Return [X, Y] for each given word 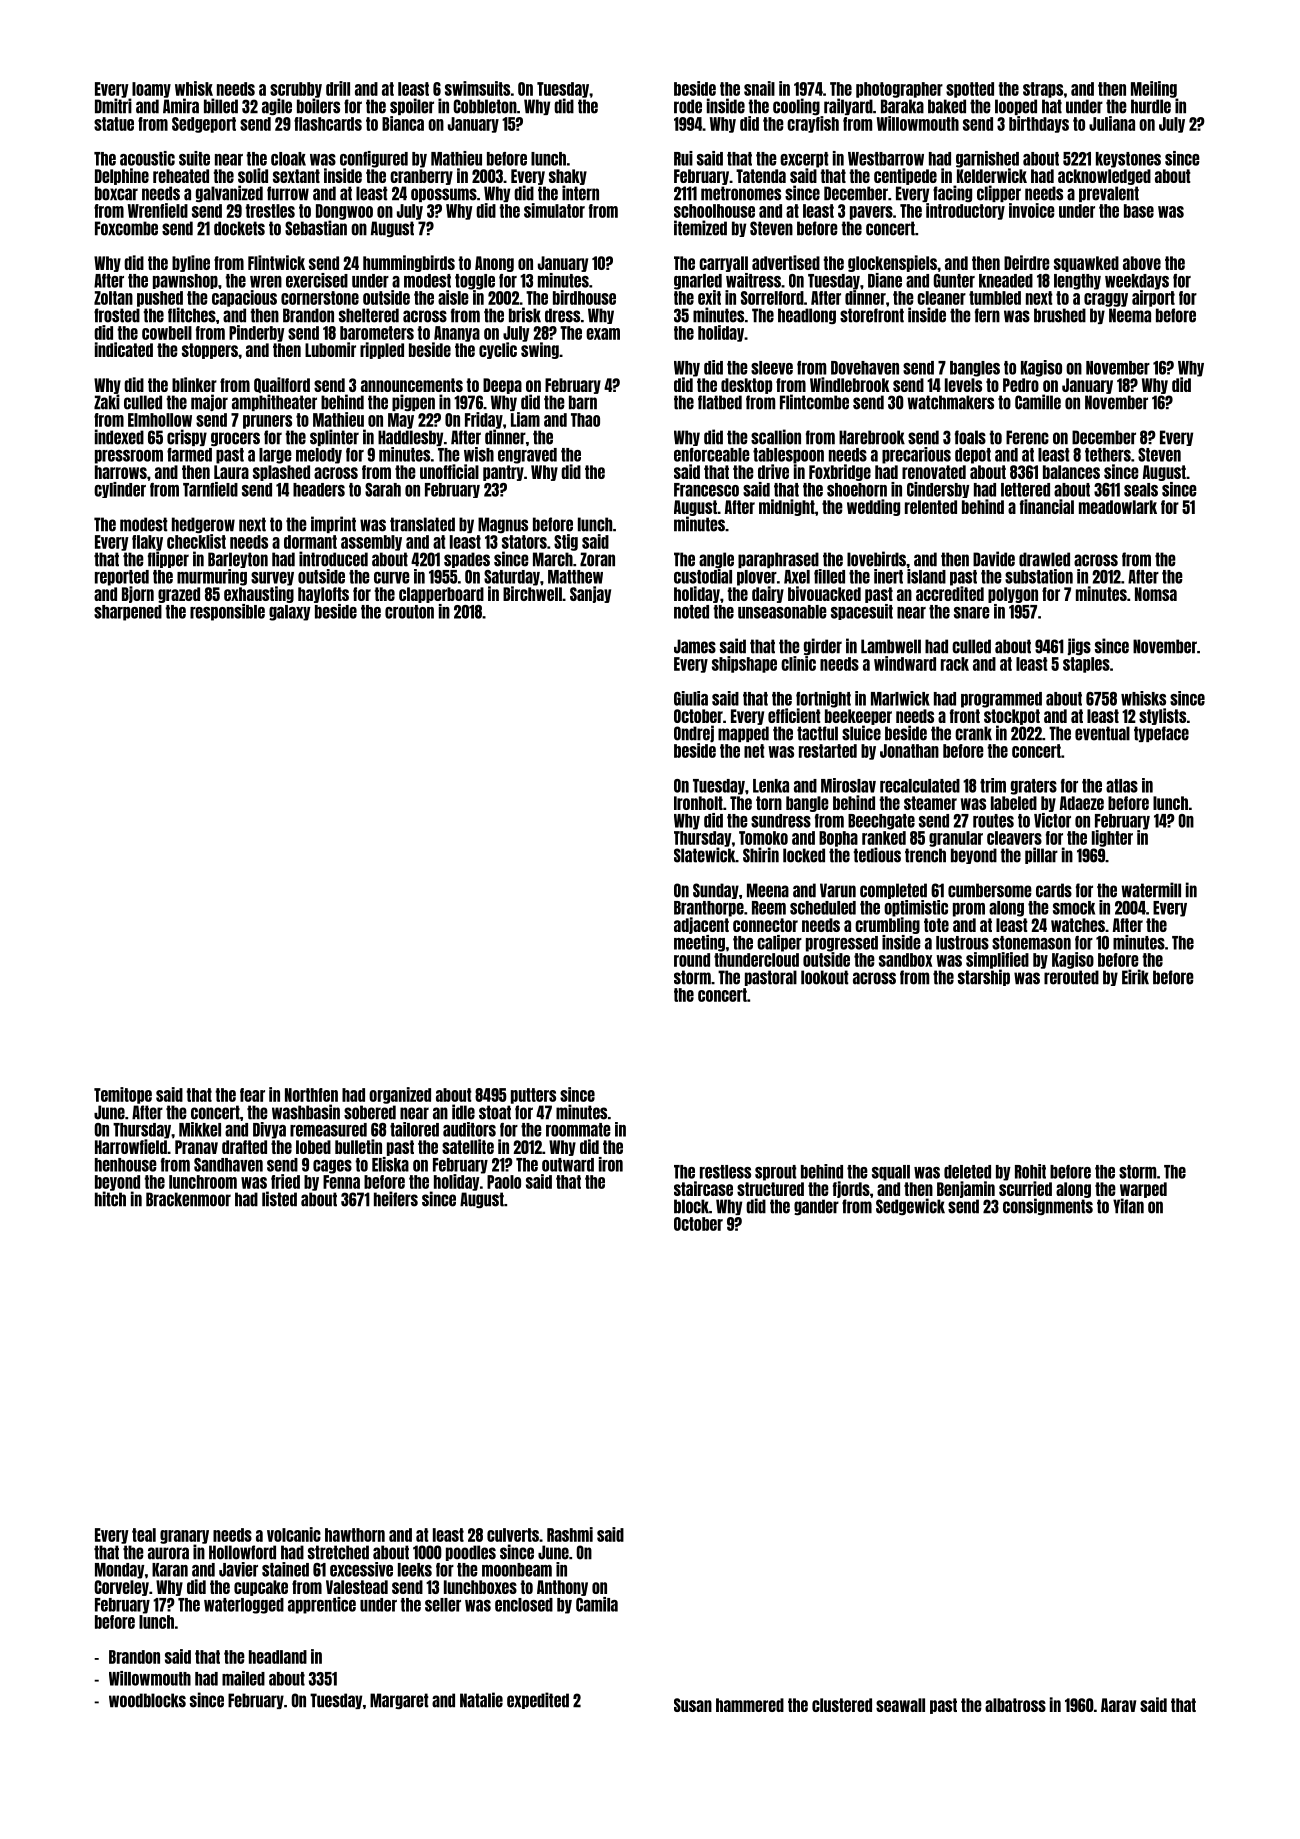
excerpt [804, 160]
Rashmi [570, 1534]
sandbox [905, 960]
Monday [120, 1571]
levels [963, 385]
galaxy [290, 613]
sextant [296, 176]
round [692, 960]
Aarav [1118, 1705]
